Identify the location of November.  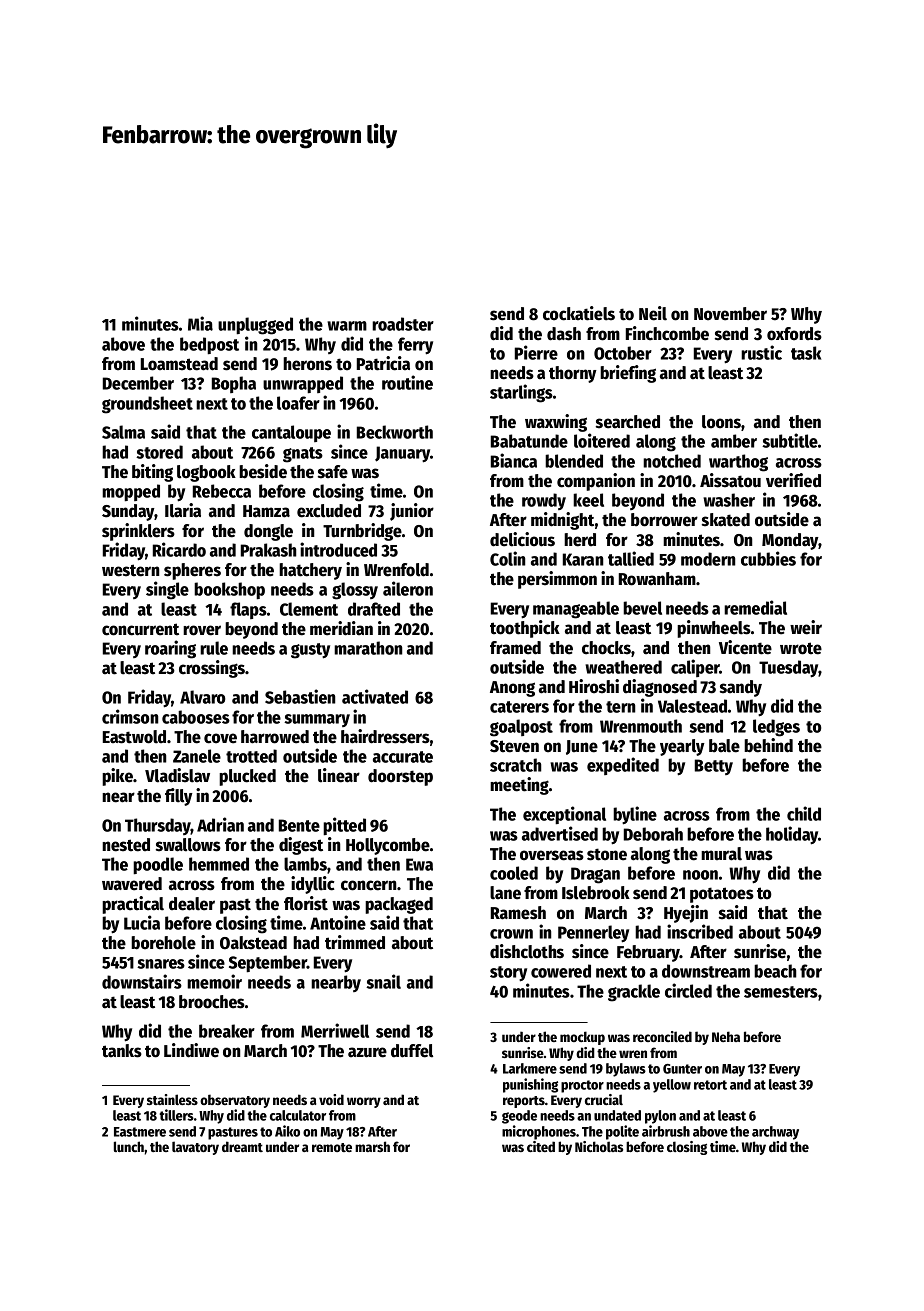
(730, 314).
